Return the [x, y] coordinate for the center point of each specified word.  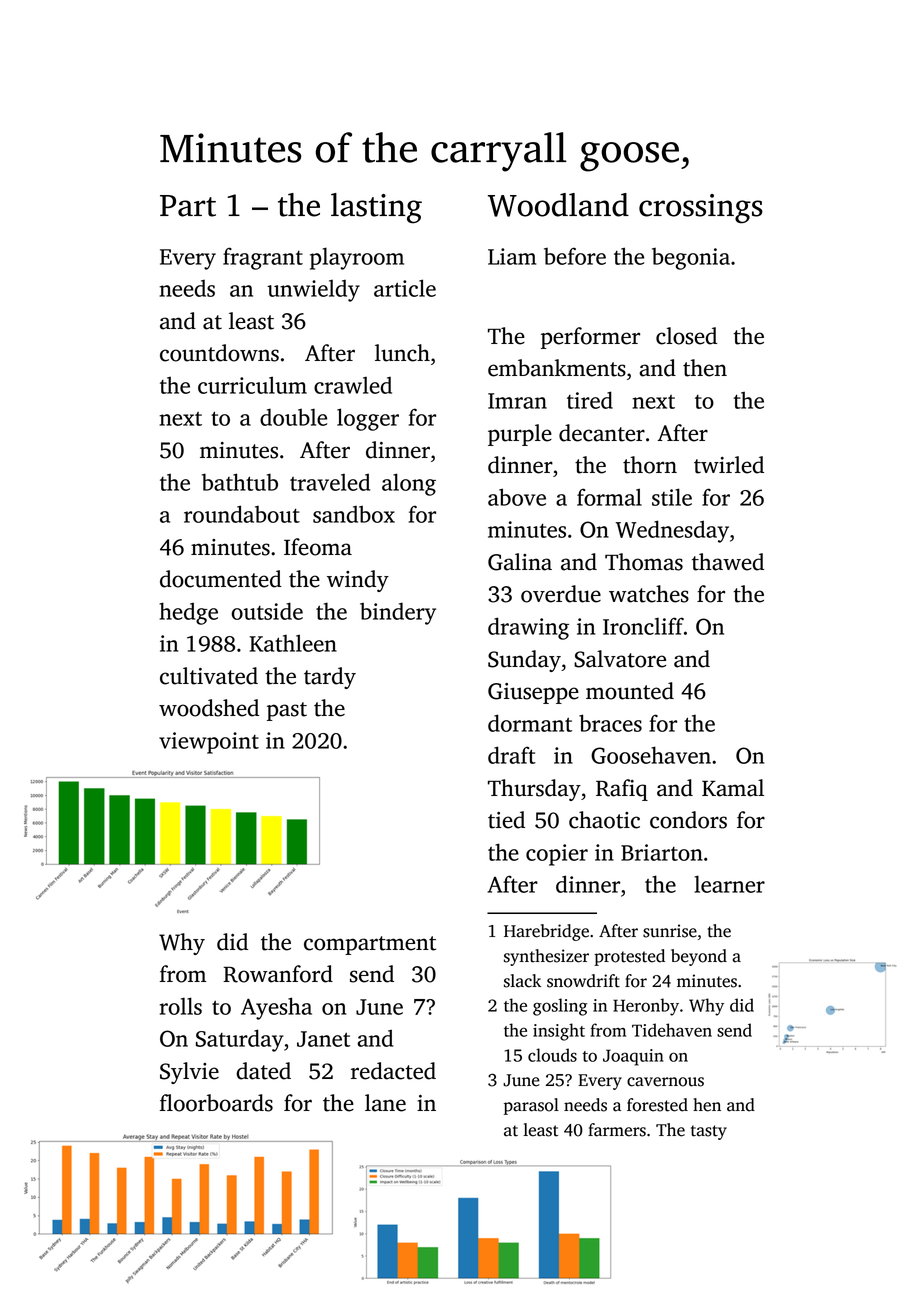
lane [385, 1103]
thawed [728, 562]
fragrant [263, 258]
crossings [701, 209]
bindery [398, 613]
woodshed [209, 708]
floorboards [216, 1103]
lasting [376, 208]
